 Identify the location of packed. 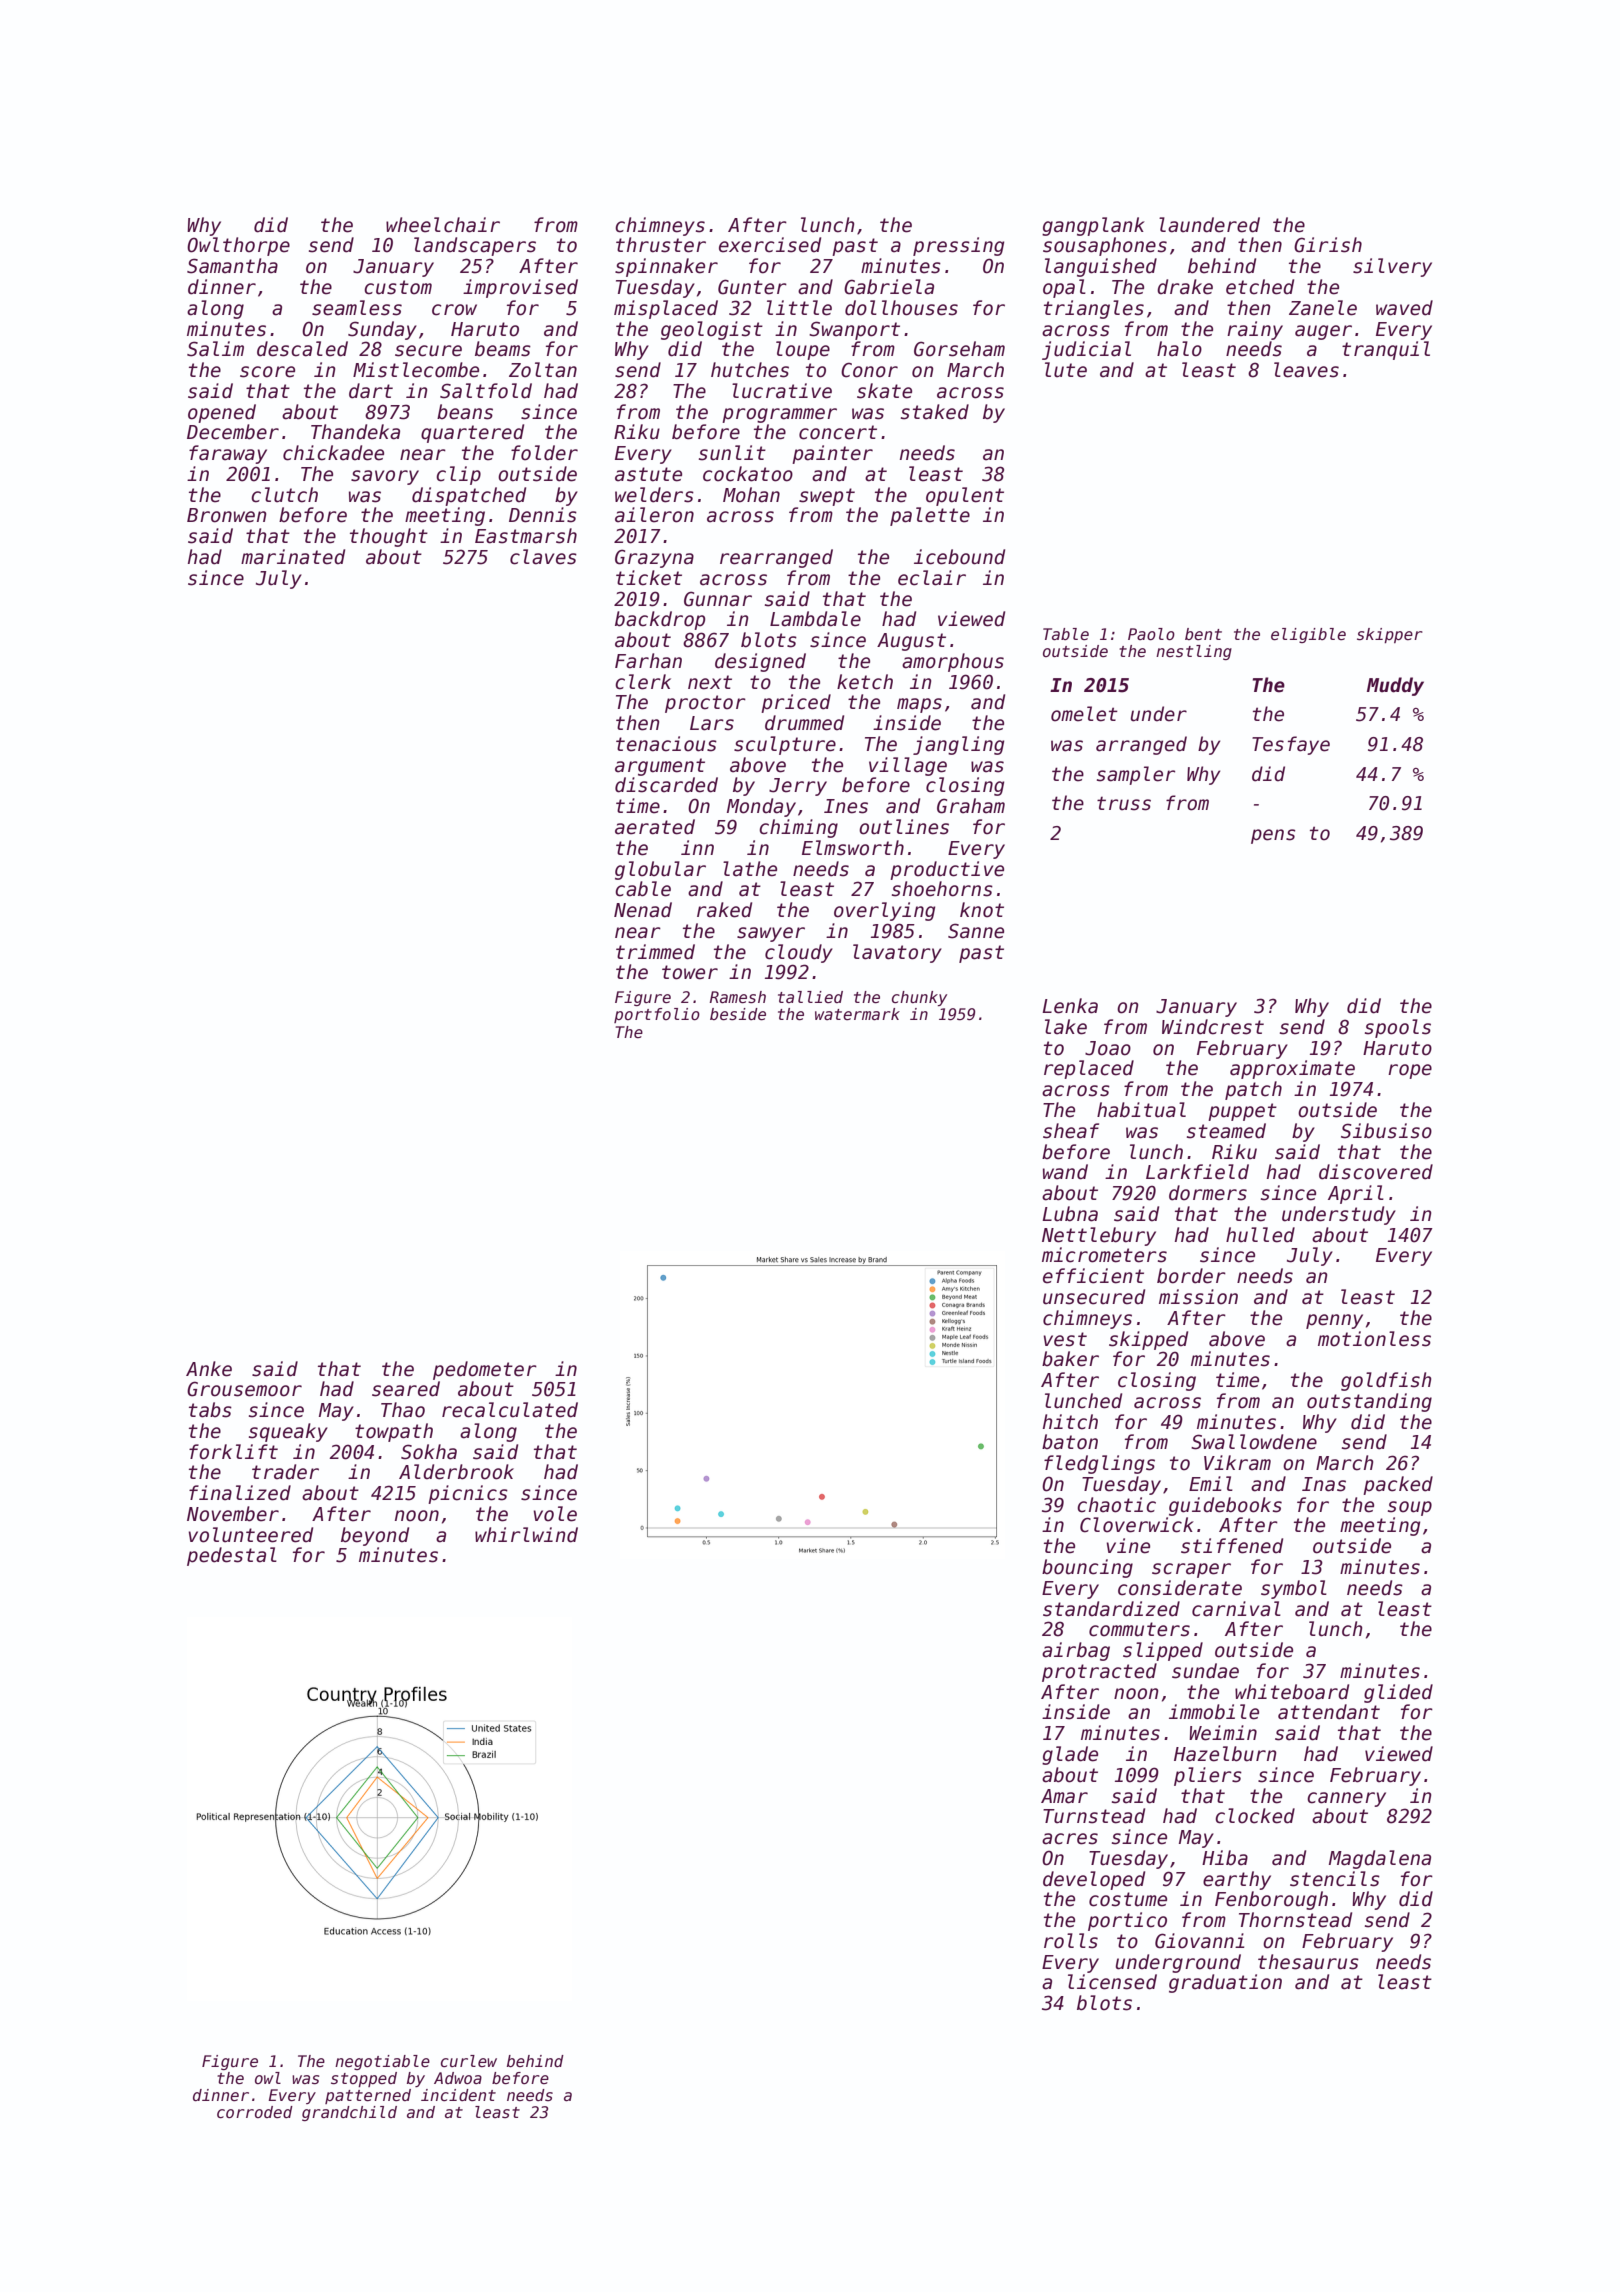
(1398, 1485).
